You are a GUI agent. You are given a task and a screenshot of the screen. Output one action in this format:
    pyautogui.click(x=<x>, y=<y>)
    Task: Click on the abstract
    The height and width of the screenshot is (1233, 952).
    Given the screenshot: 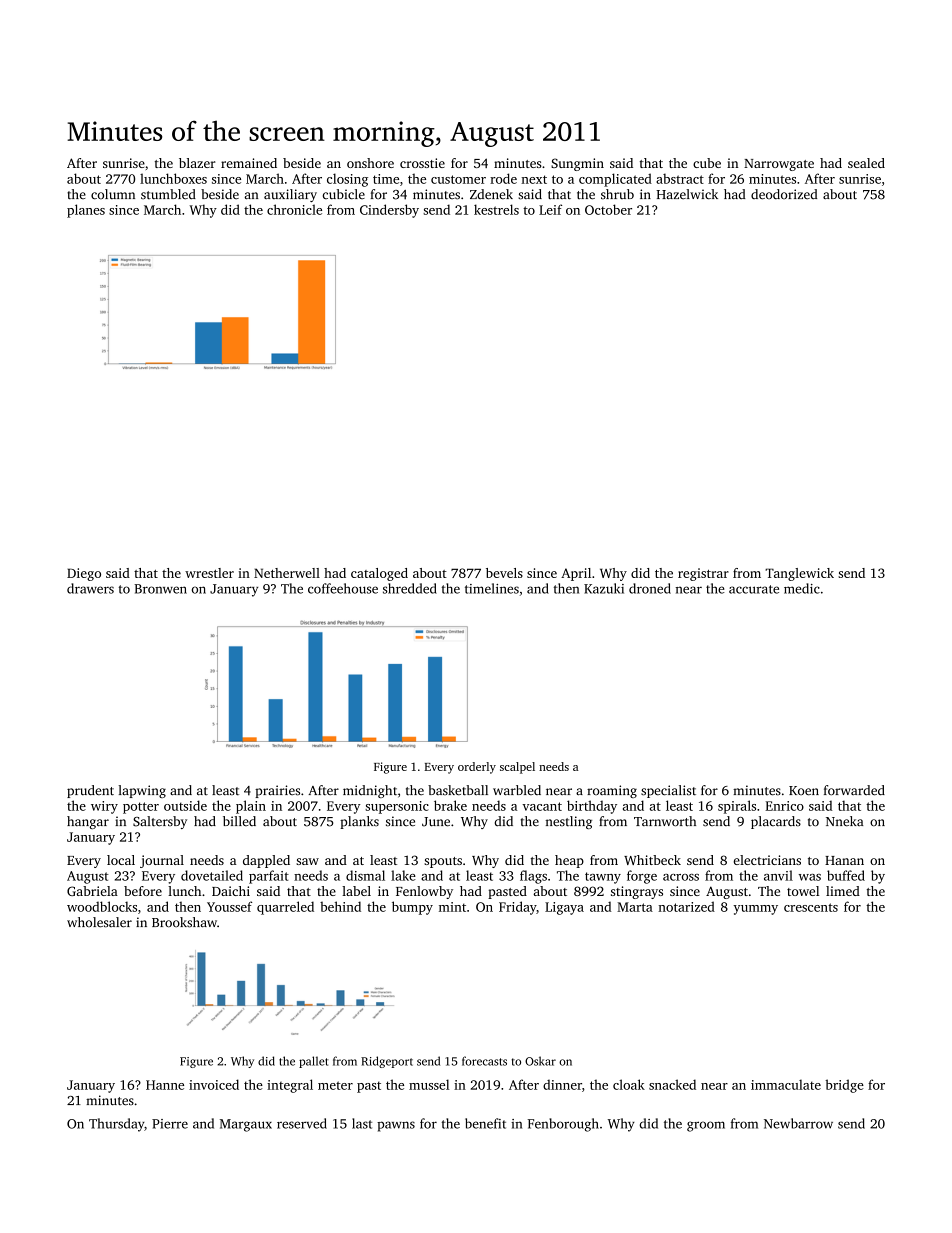 What is the action you would take?
    pyautogui.click(x=680, y=178)
